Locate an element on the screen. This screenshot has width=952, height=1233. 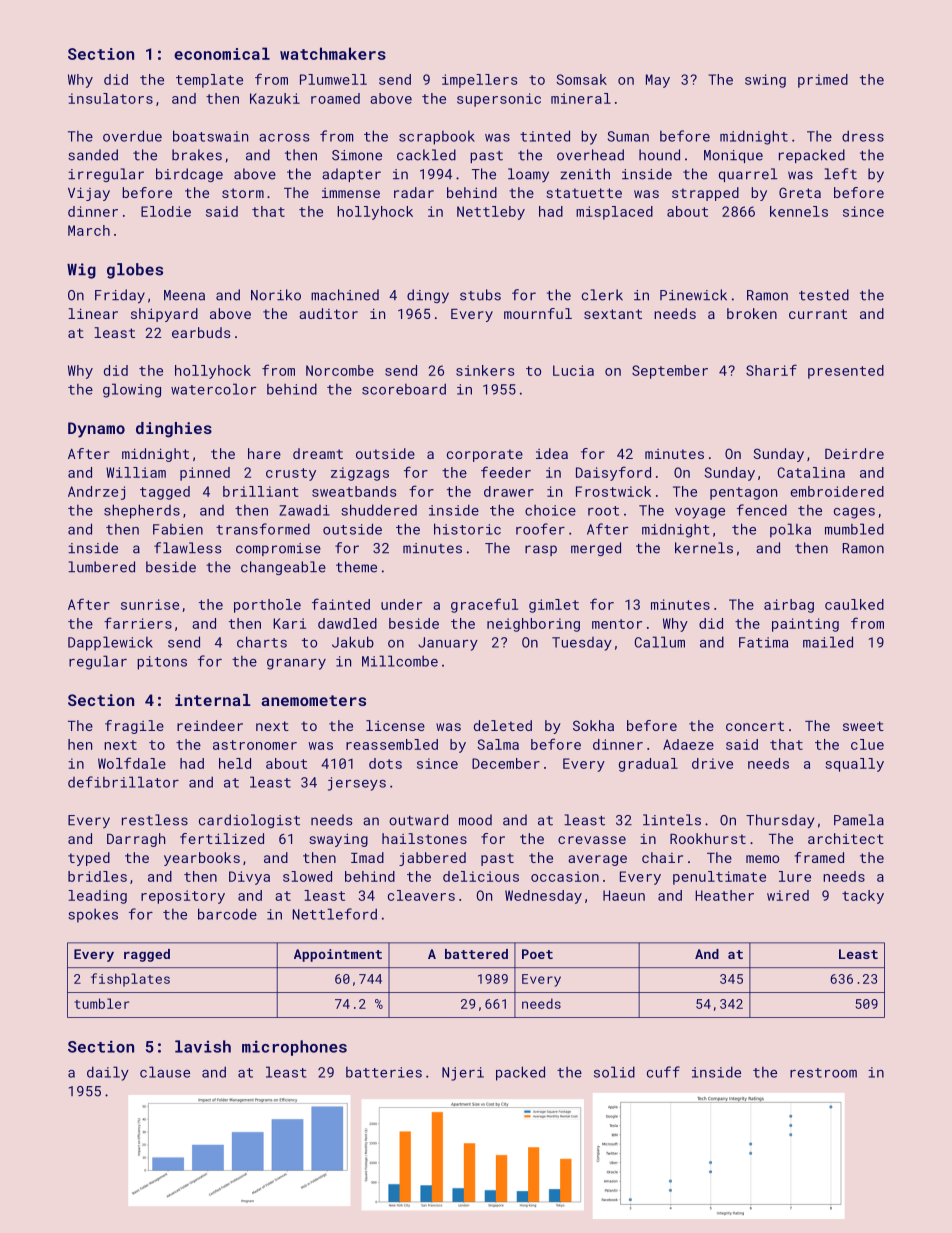
sanded is located at coordinates (93, 155).
